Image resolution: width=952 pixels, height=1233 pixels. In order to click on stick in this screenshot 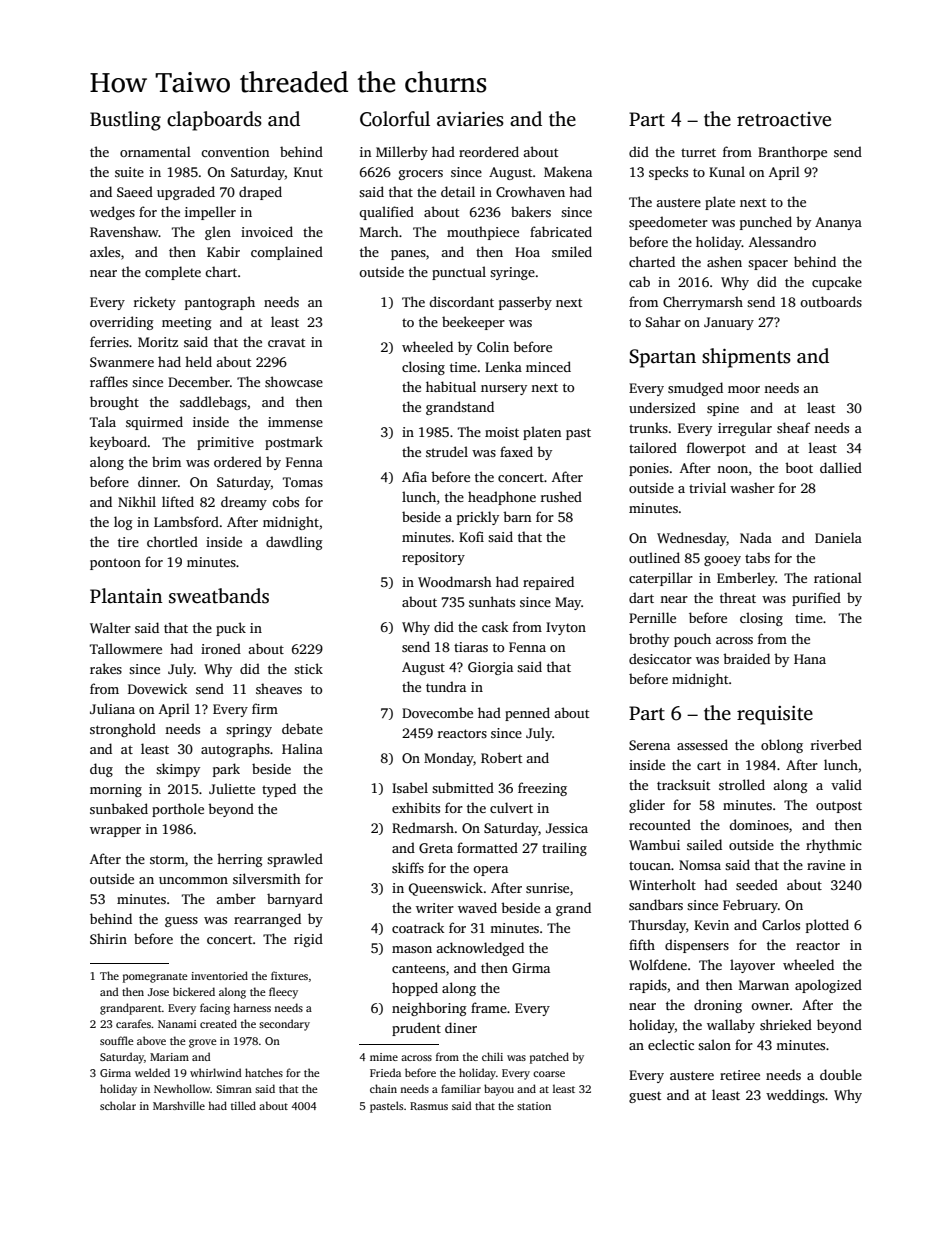, I will do `click(308, 668)`.
